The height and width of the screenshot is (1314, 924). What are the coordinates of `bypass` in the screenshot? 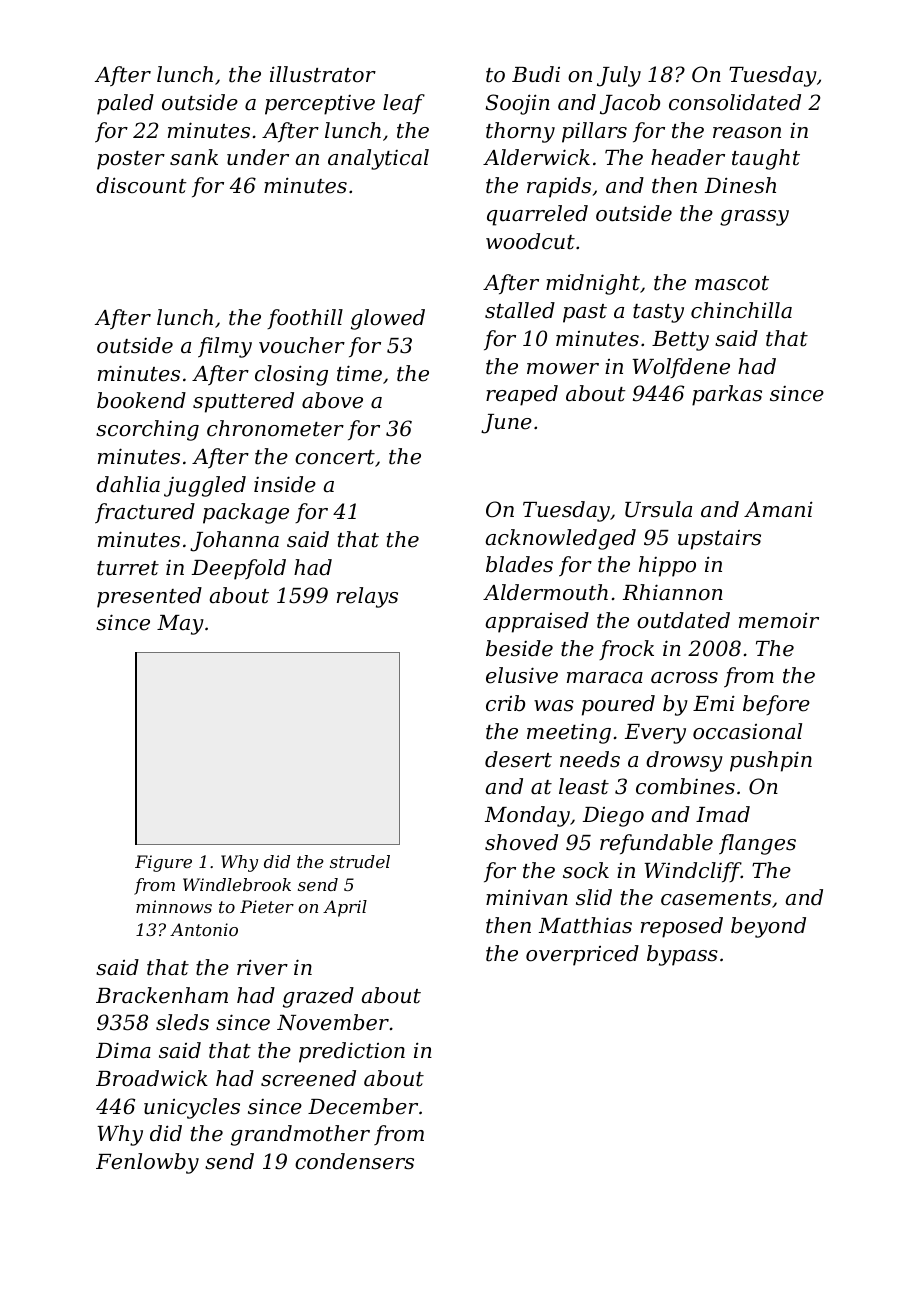 It's located at (682, 955).
